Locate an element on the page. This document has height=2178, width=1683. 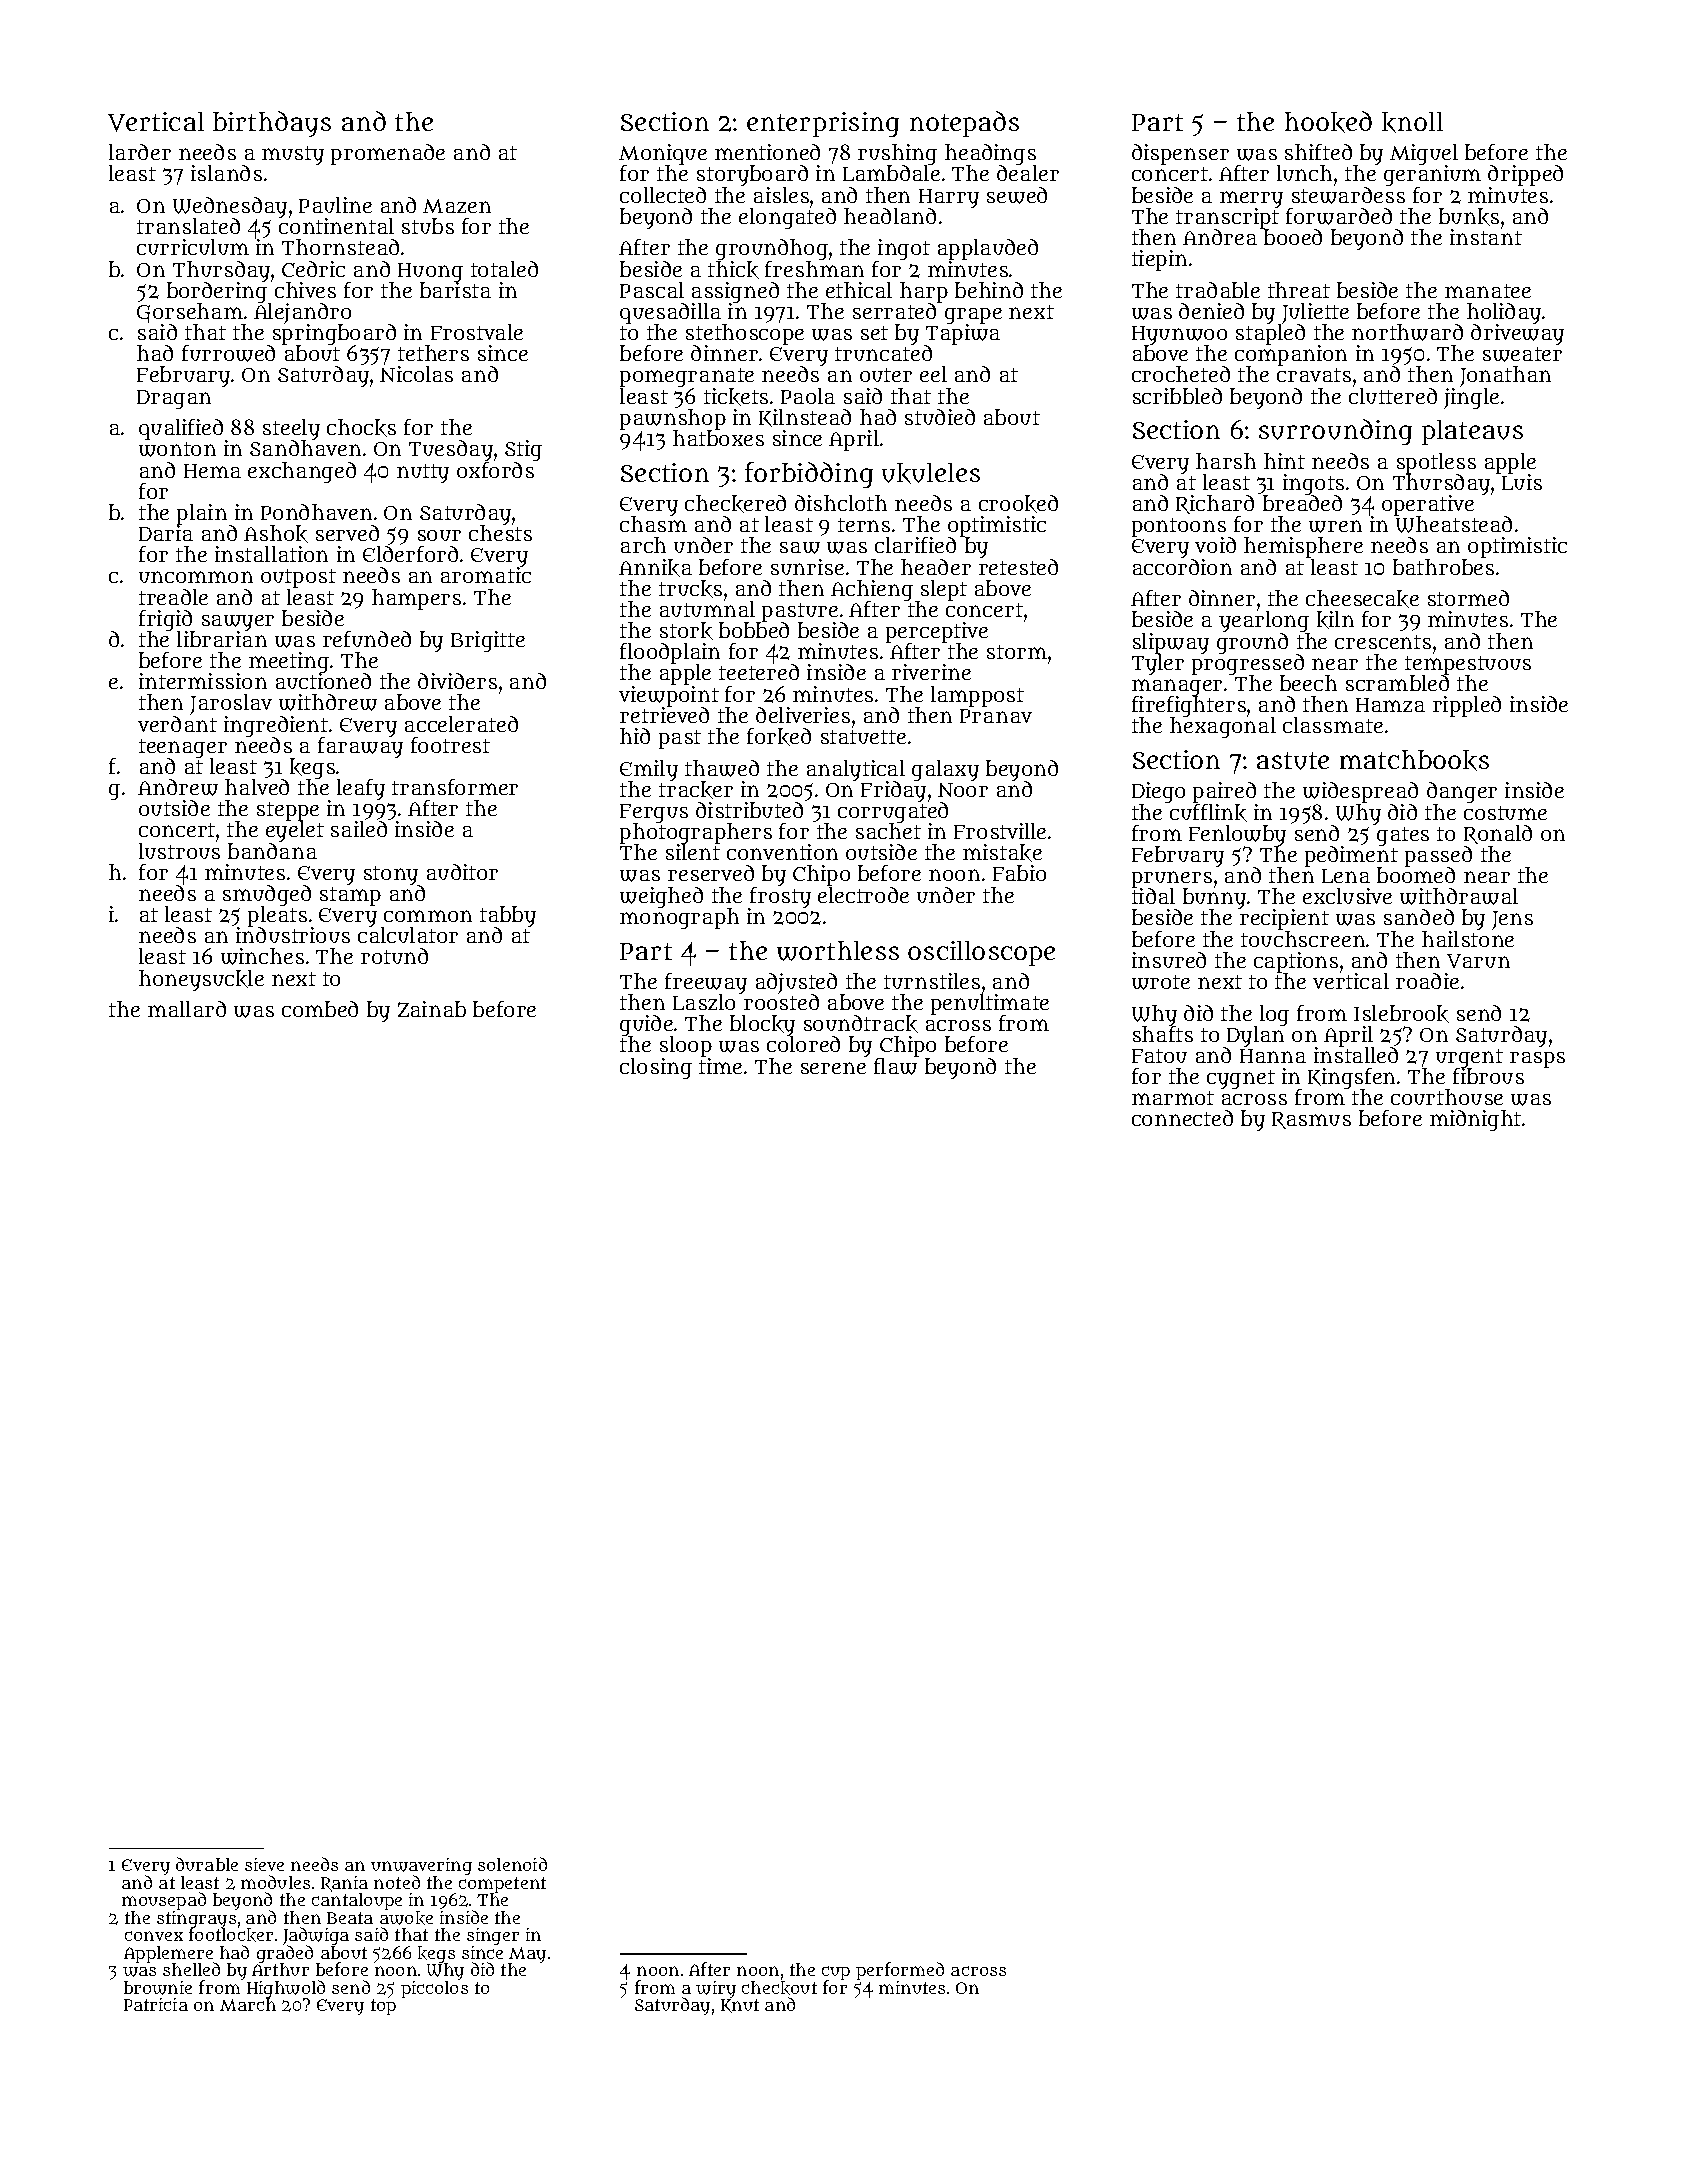
knoll is located at coordinates (1412, 122).
